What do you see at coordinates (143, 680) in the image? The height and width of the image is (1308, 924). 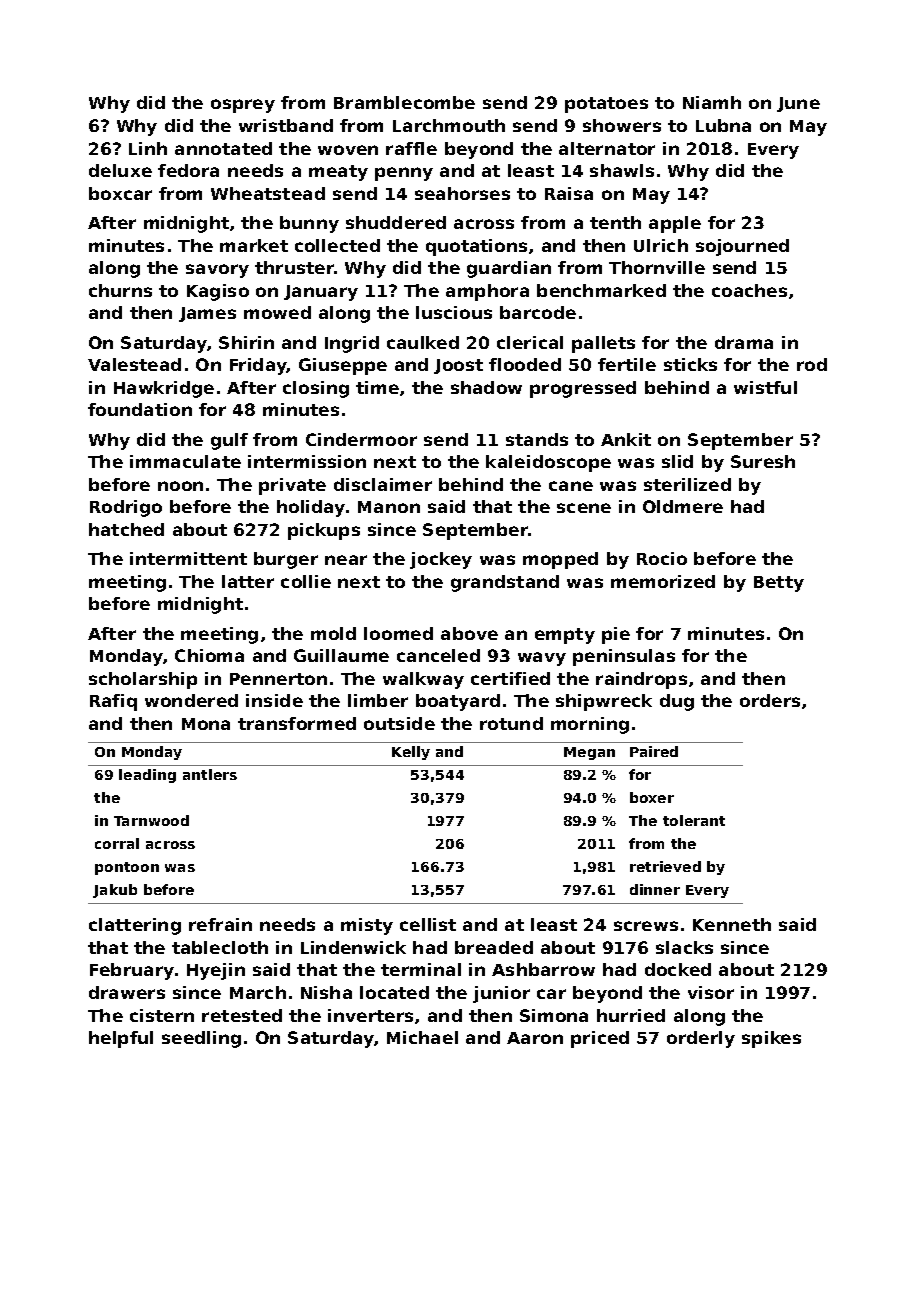 I see `scholarship` at bounding box center [143, 680].
